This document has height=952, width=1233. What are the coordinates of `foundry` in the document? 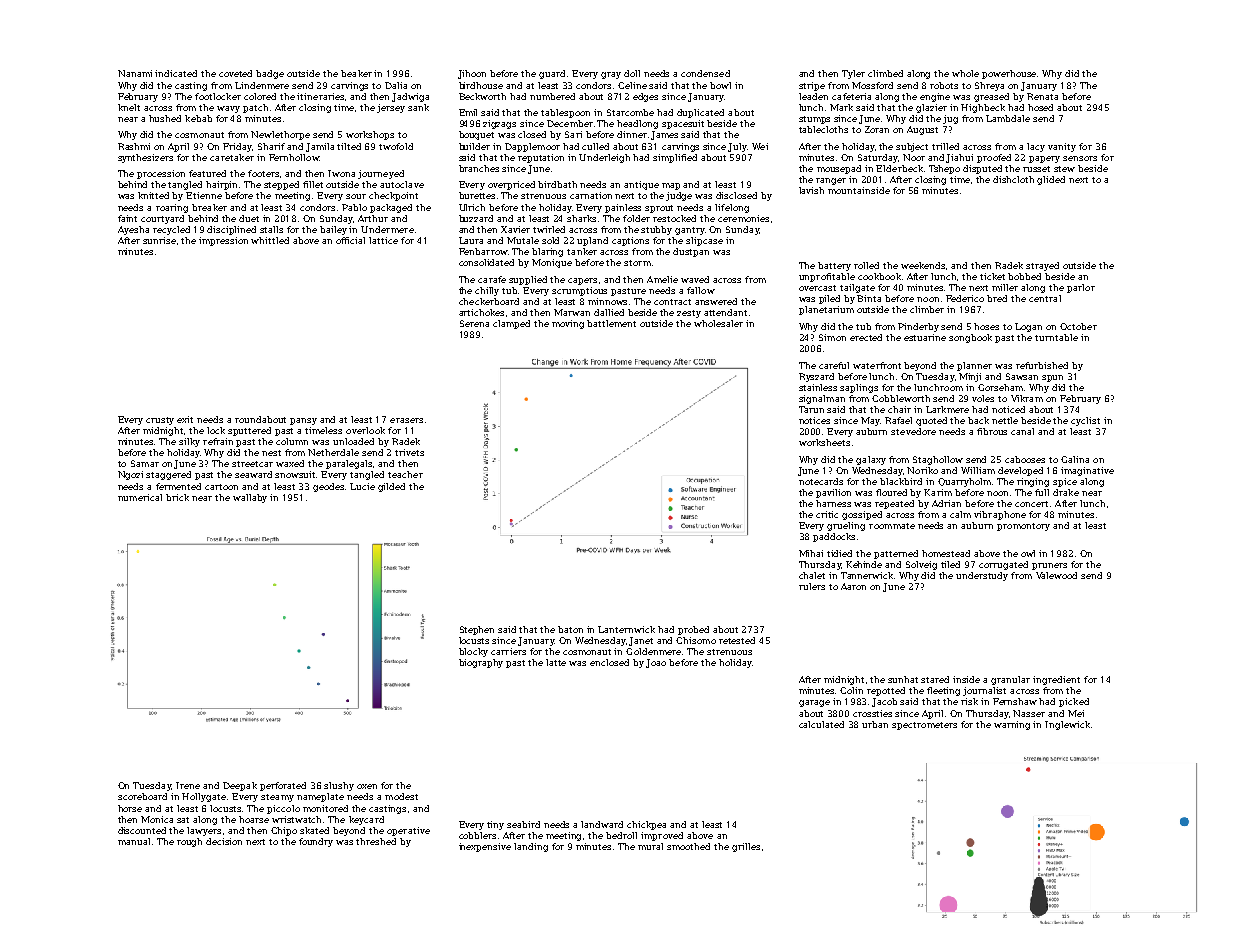 It's located at (316, 842).
